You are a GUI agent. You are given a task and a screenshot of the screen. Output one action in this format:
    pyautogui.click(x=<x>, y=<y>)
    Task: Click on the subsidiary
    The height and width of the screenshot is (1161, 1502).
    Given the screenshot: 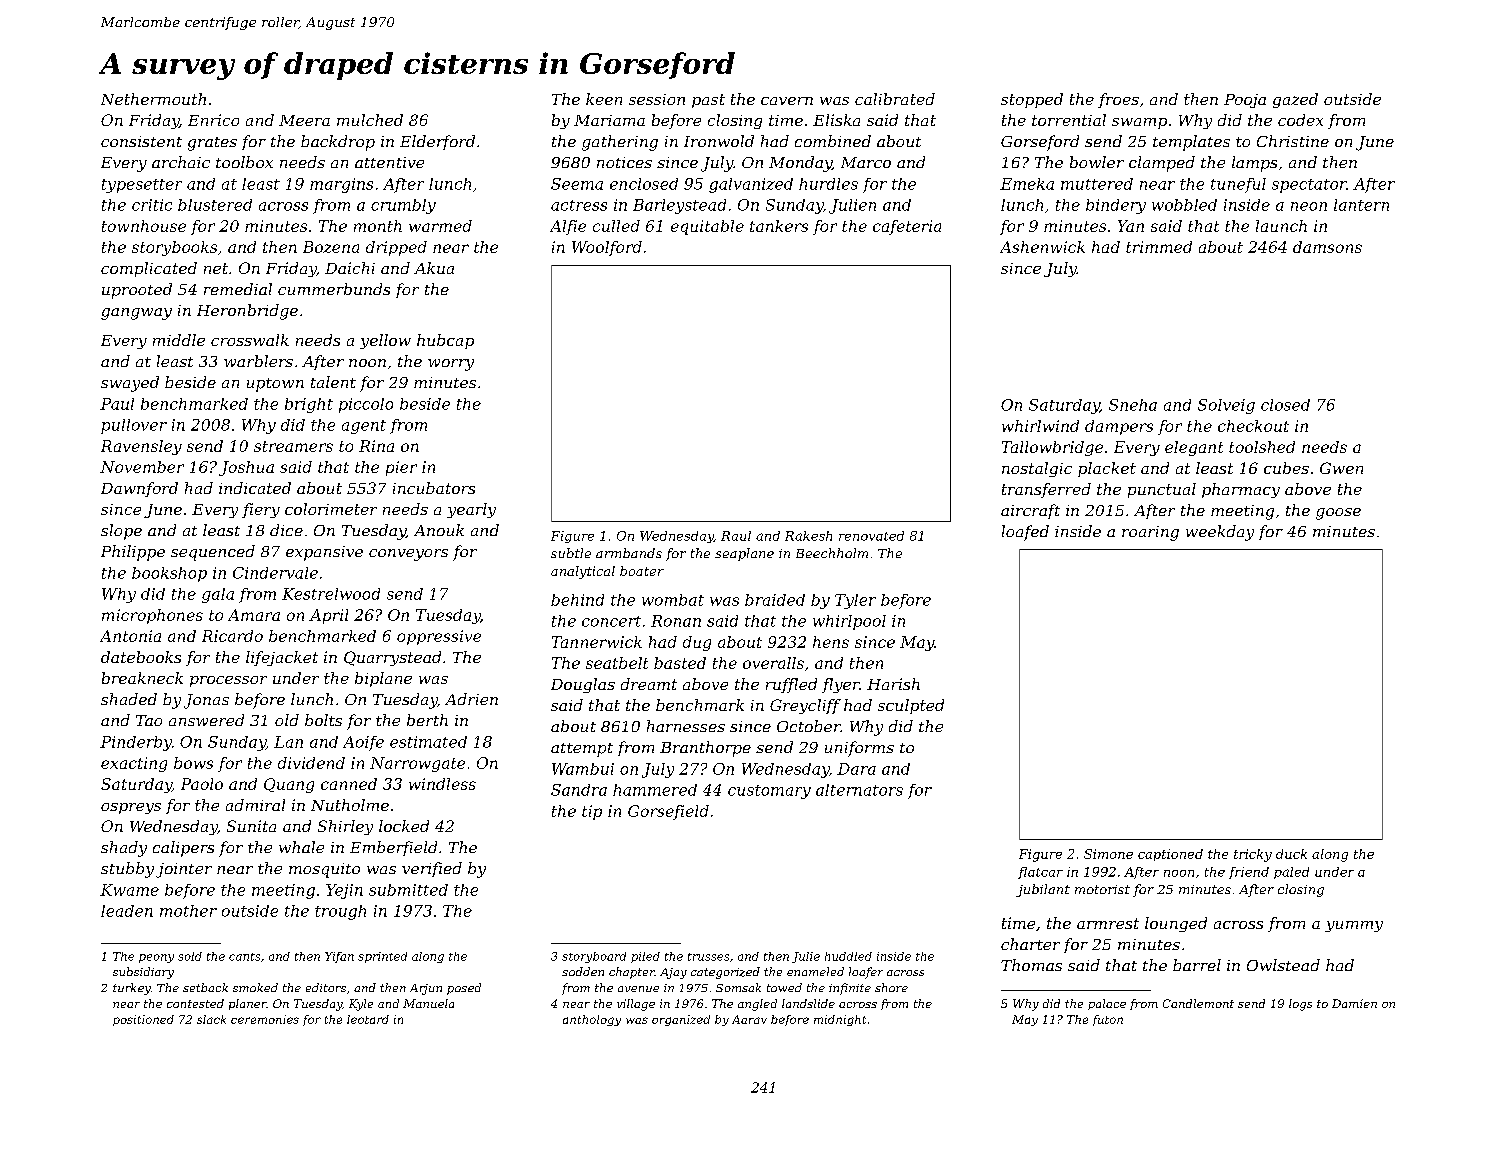 What is the action you would take?
    pyautogui.click(x=143, y=973)
